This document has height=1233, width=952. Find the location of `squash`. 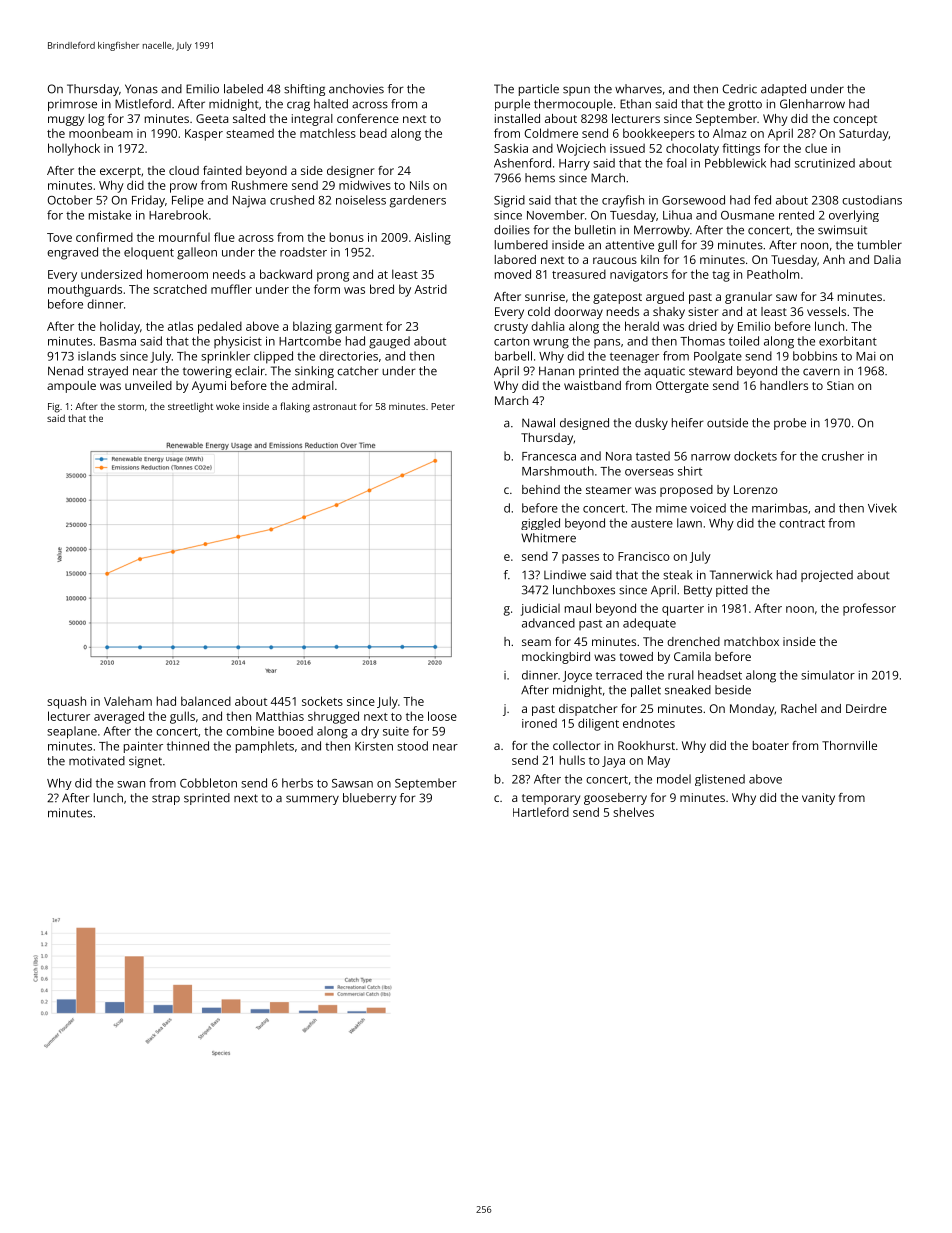

squash is located at coordinates (66, 702).
